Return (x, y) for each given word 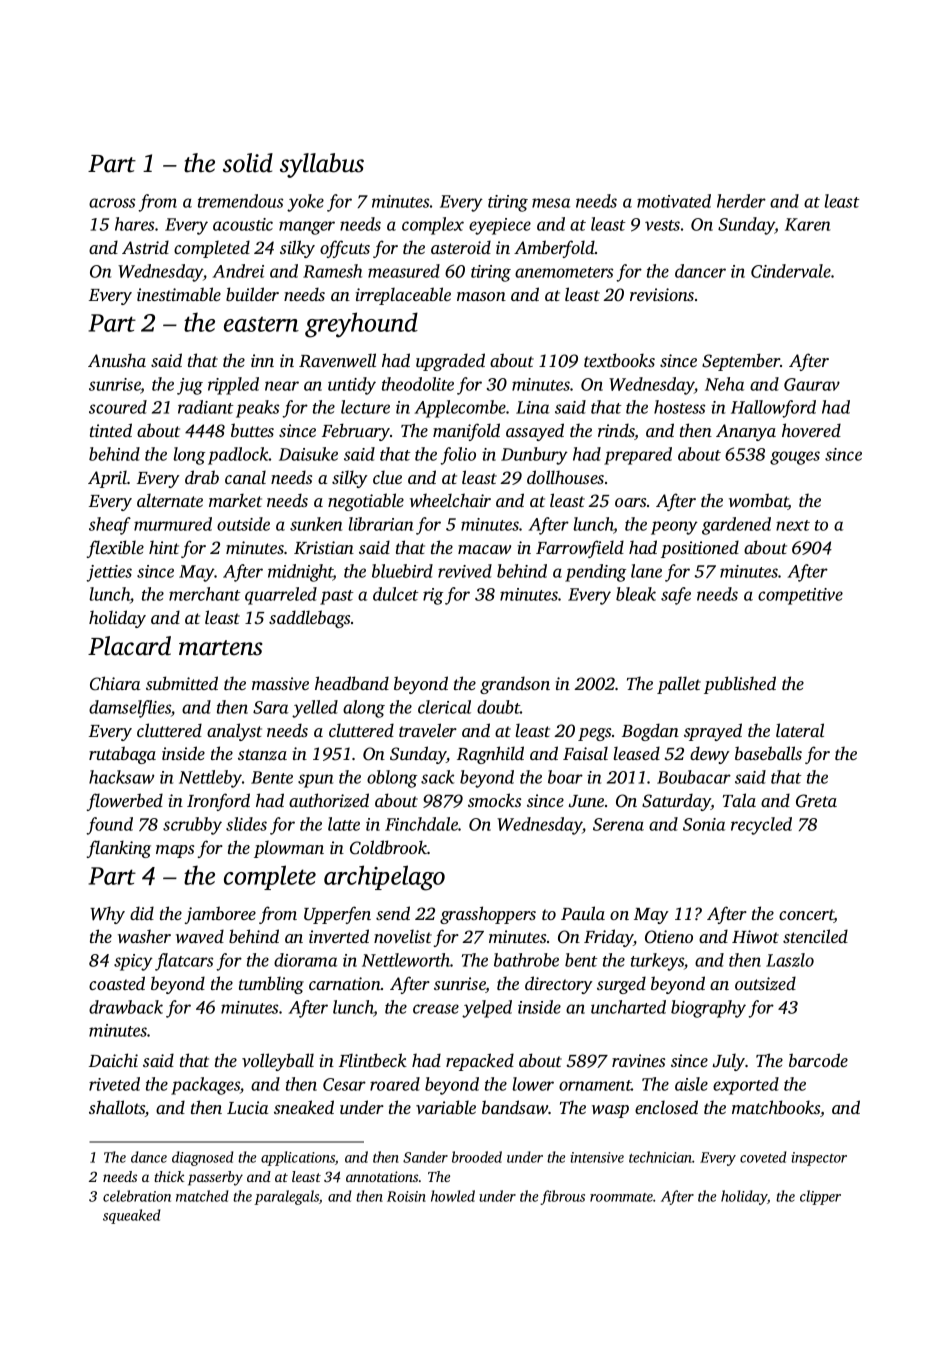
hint (164, 547)
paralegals (286, 1197)
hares (134, 224)
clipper (820, 1197)
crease (436, 1009)
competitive (800, 596)
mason (481, 296)
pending (595, 573)
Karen (807, 224)
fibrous (562, 1197)
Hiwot (755, 936)
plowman (289, 849)
